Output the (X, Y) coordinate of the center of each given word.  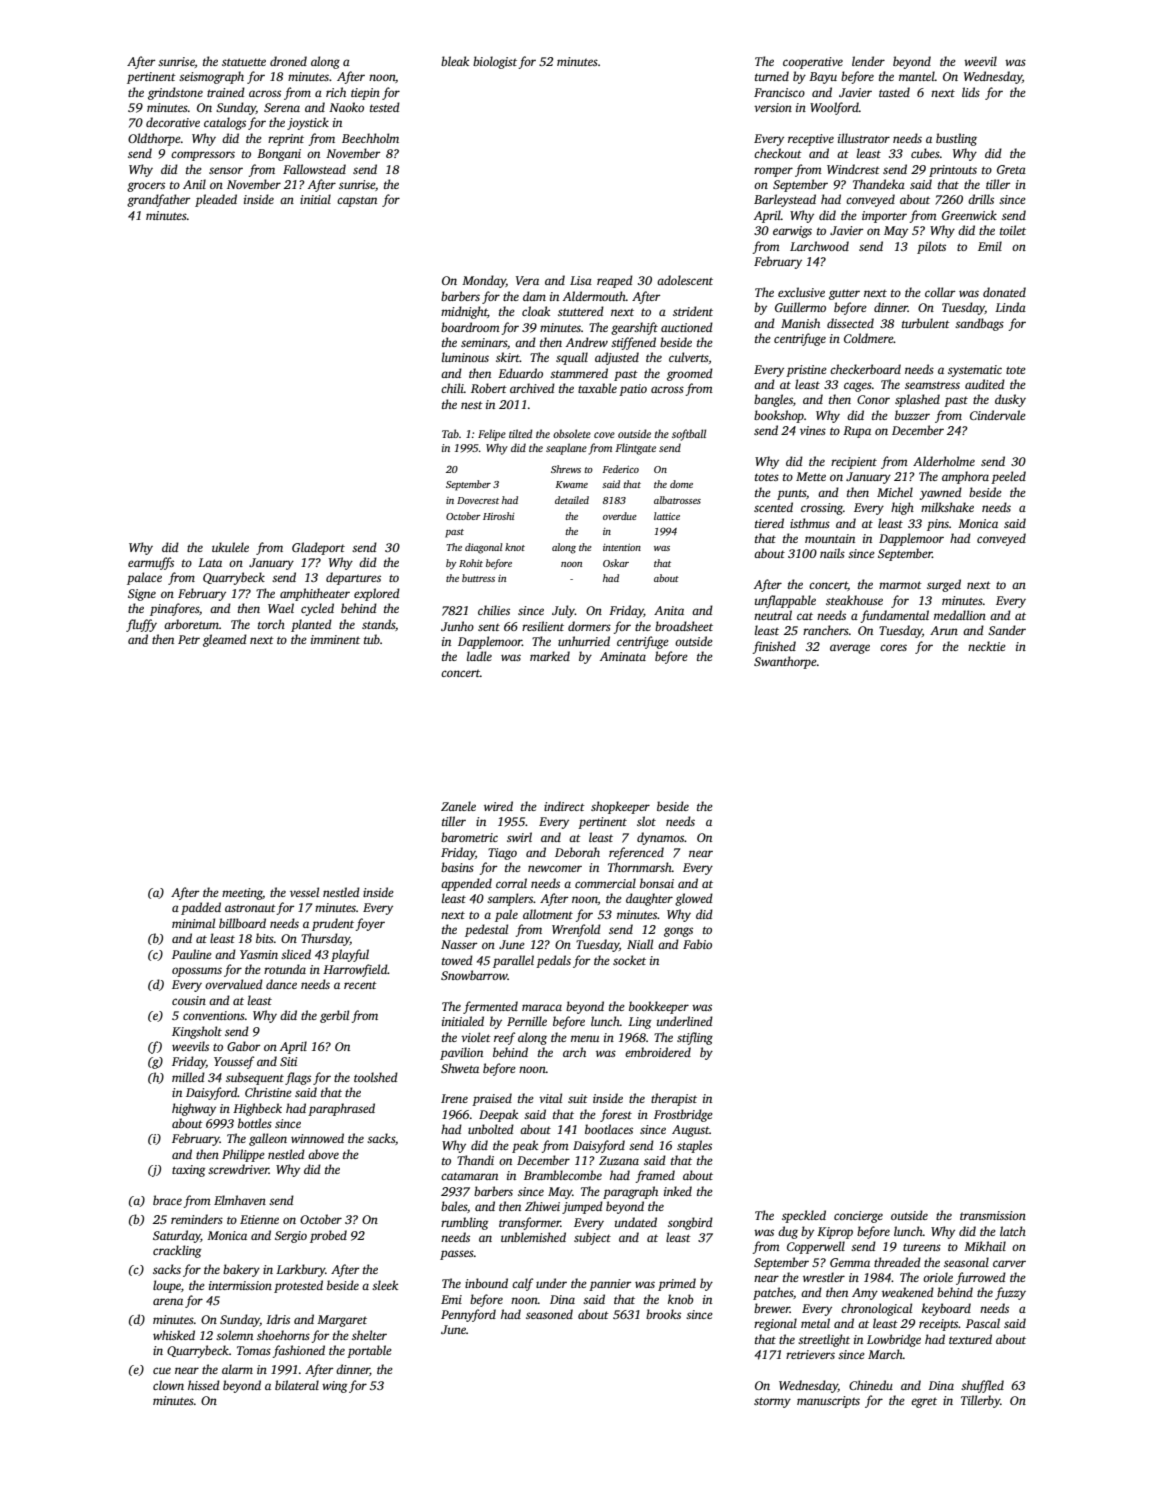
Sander (1007, 630)
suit (578, 1098)
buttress (478, 578)
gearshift (634, 328)
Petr (189, 639)
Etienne (259, 1219)
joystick (308, 123)
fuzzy (1010, 1293)
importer (884, 217)
